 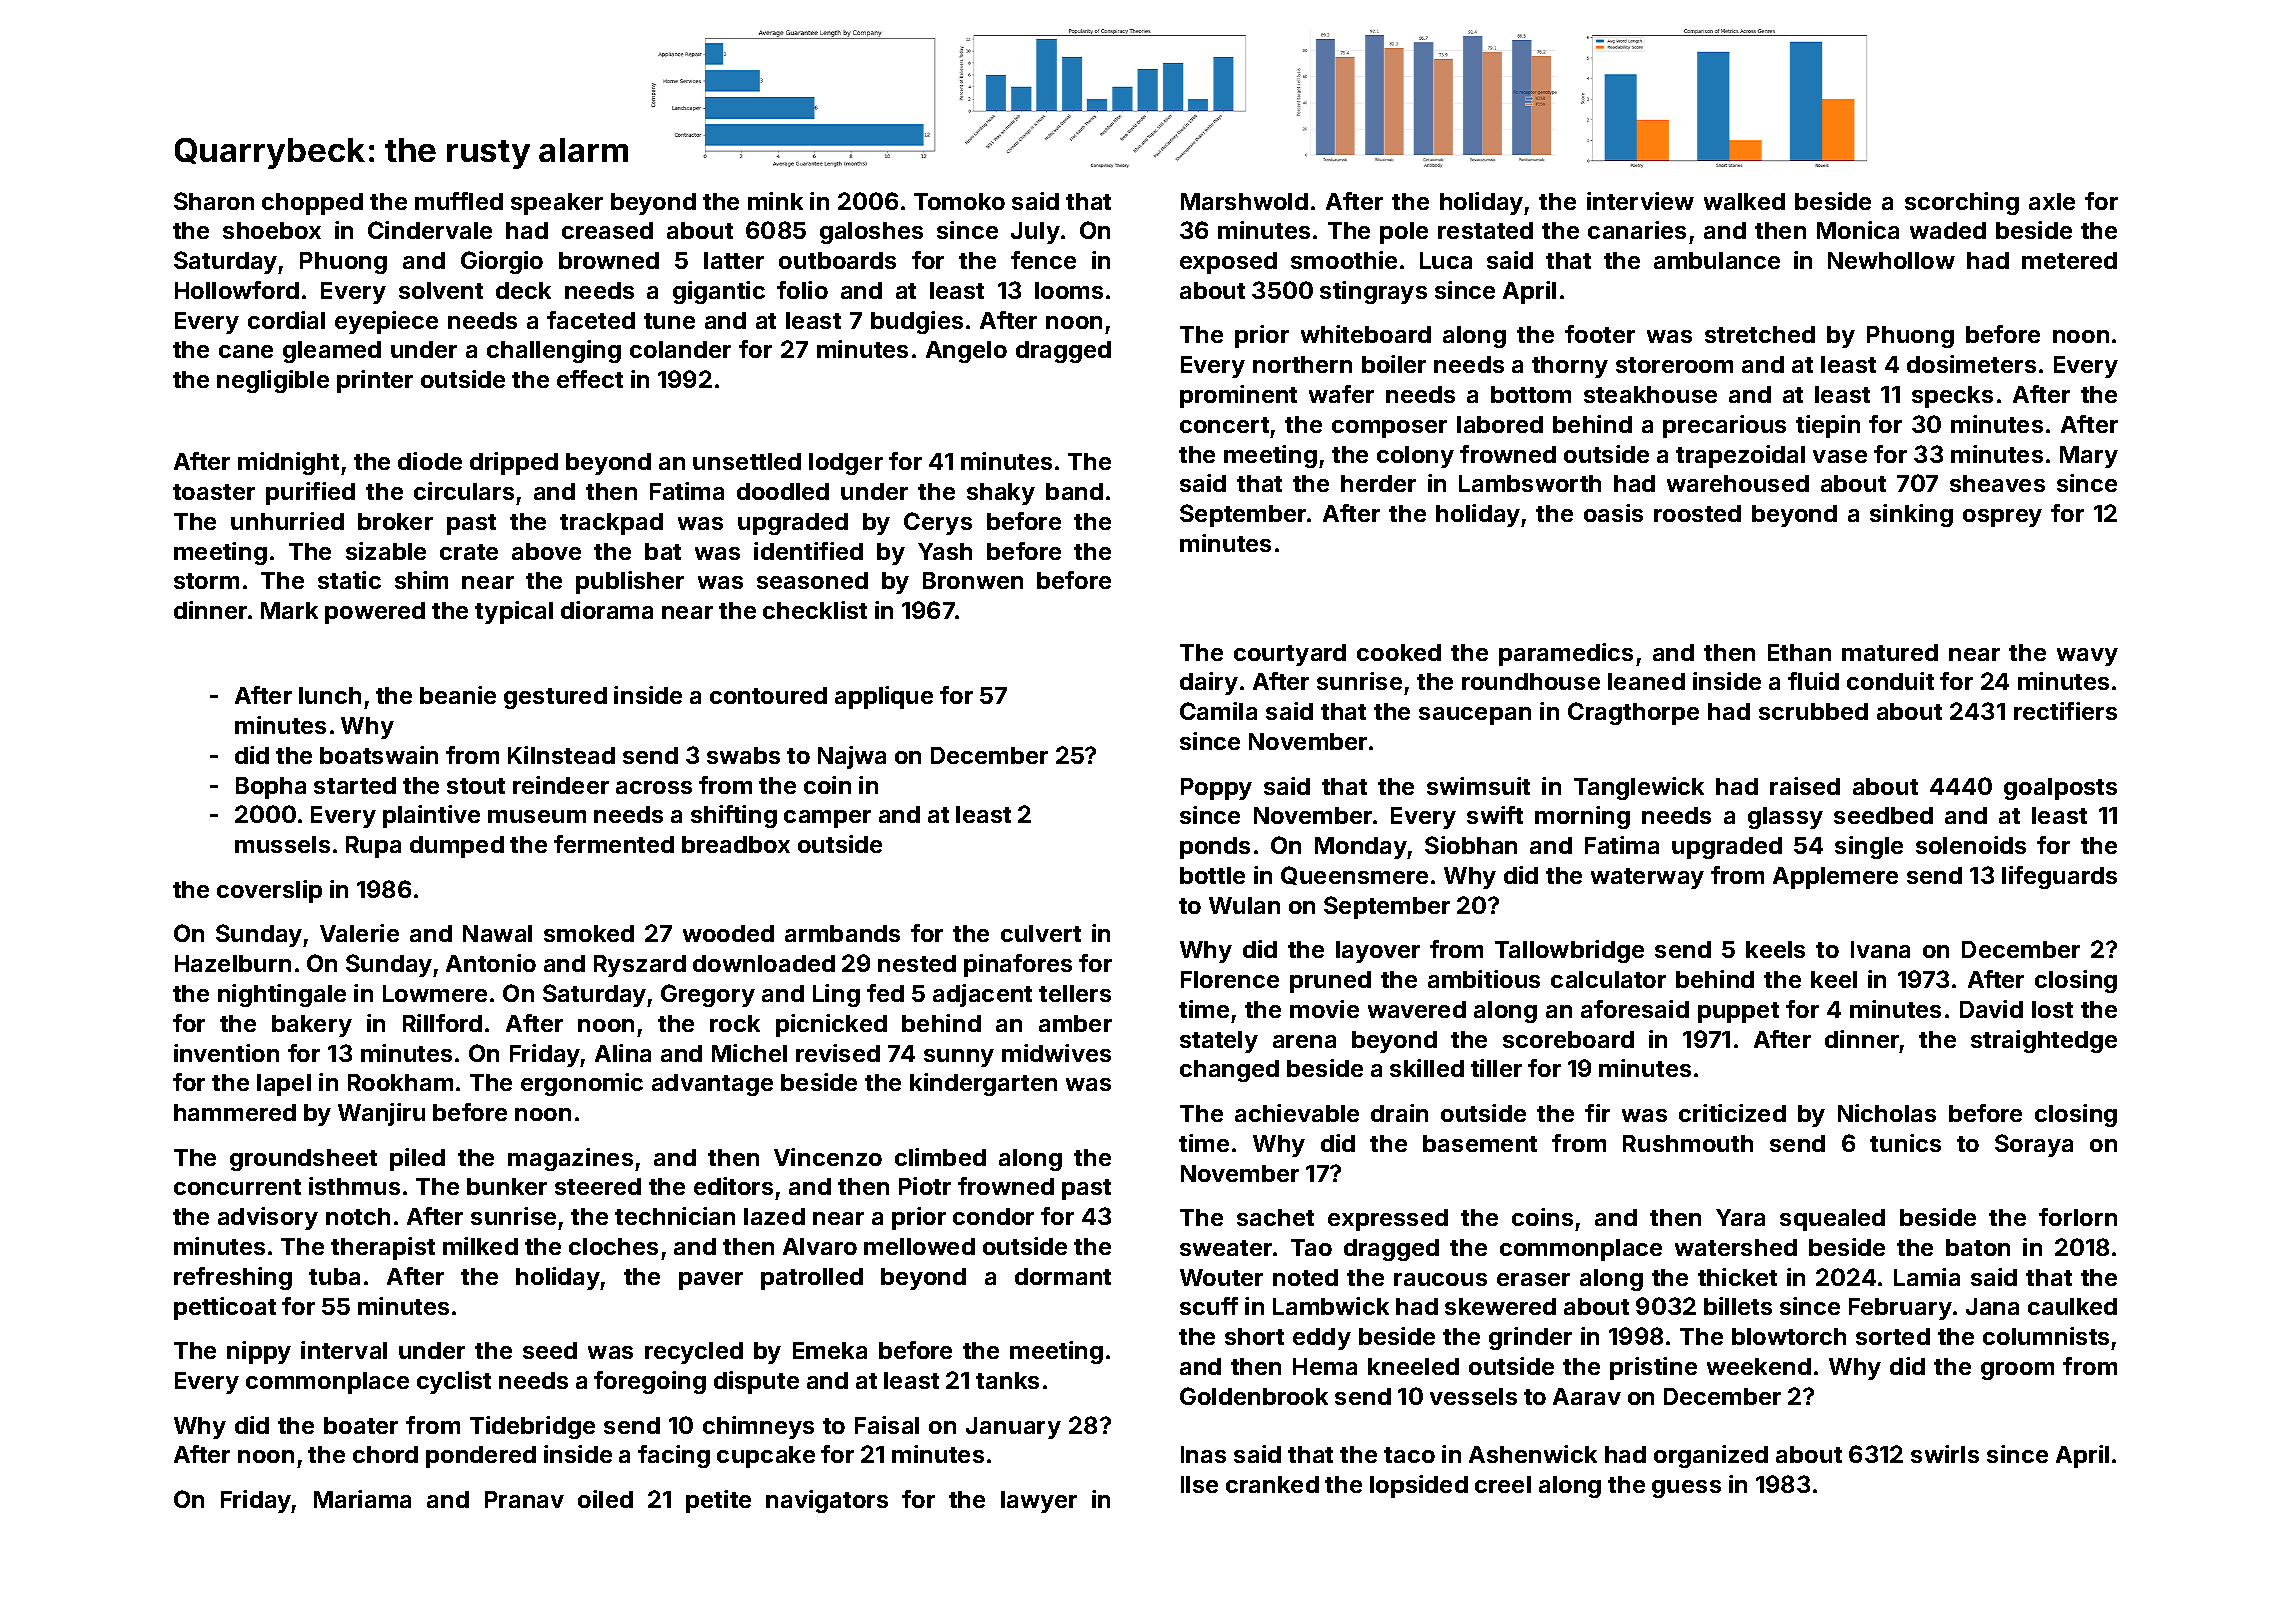 I want to click on Florence, so click(x=1230, y=979).
